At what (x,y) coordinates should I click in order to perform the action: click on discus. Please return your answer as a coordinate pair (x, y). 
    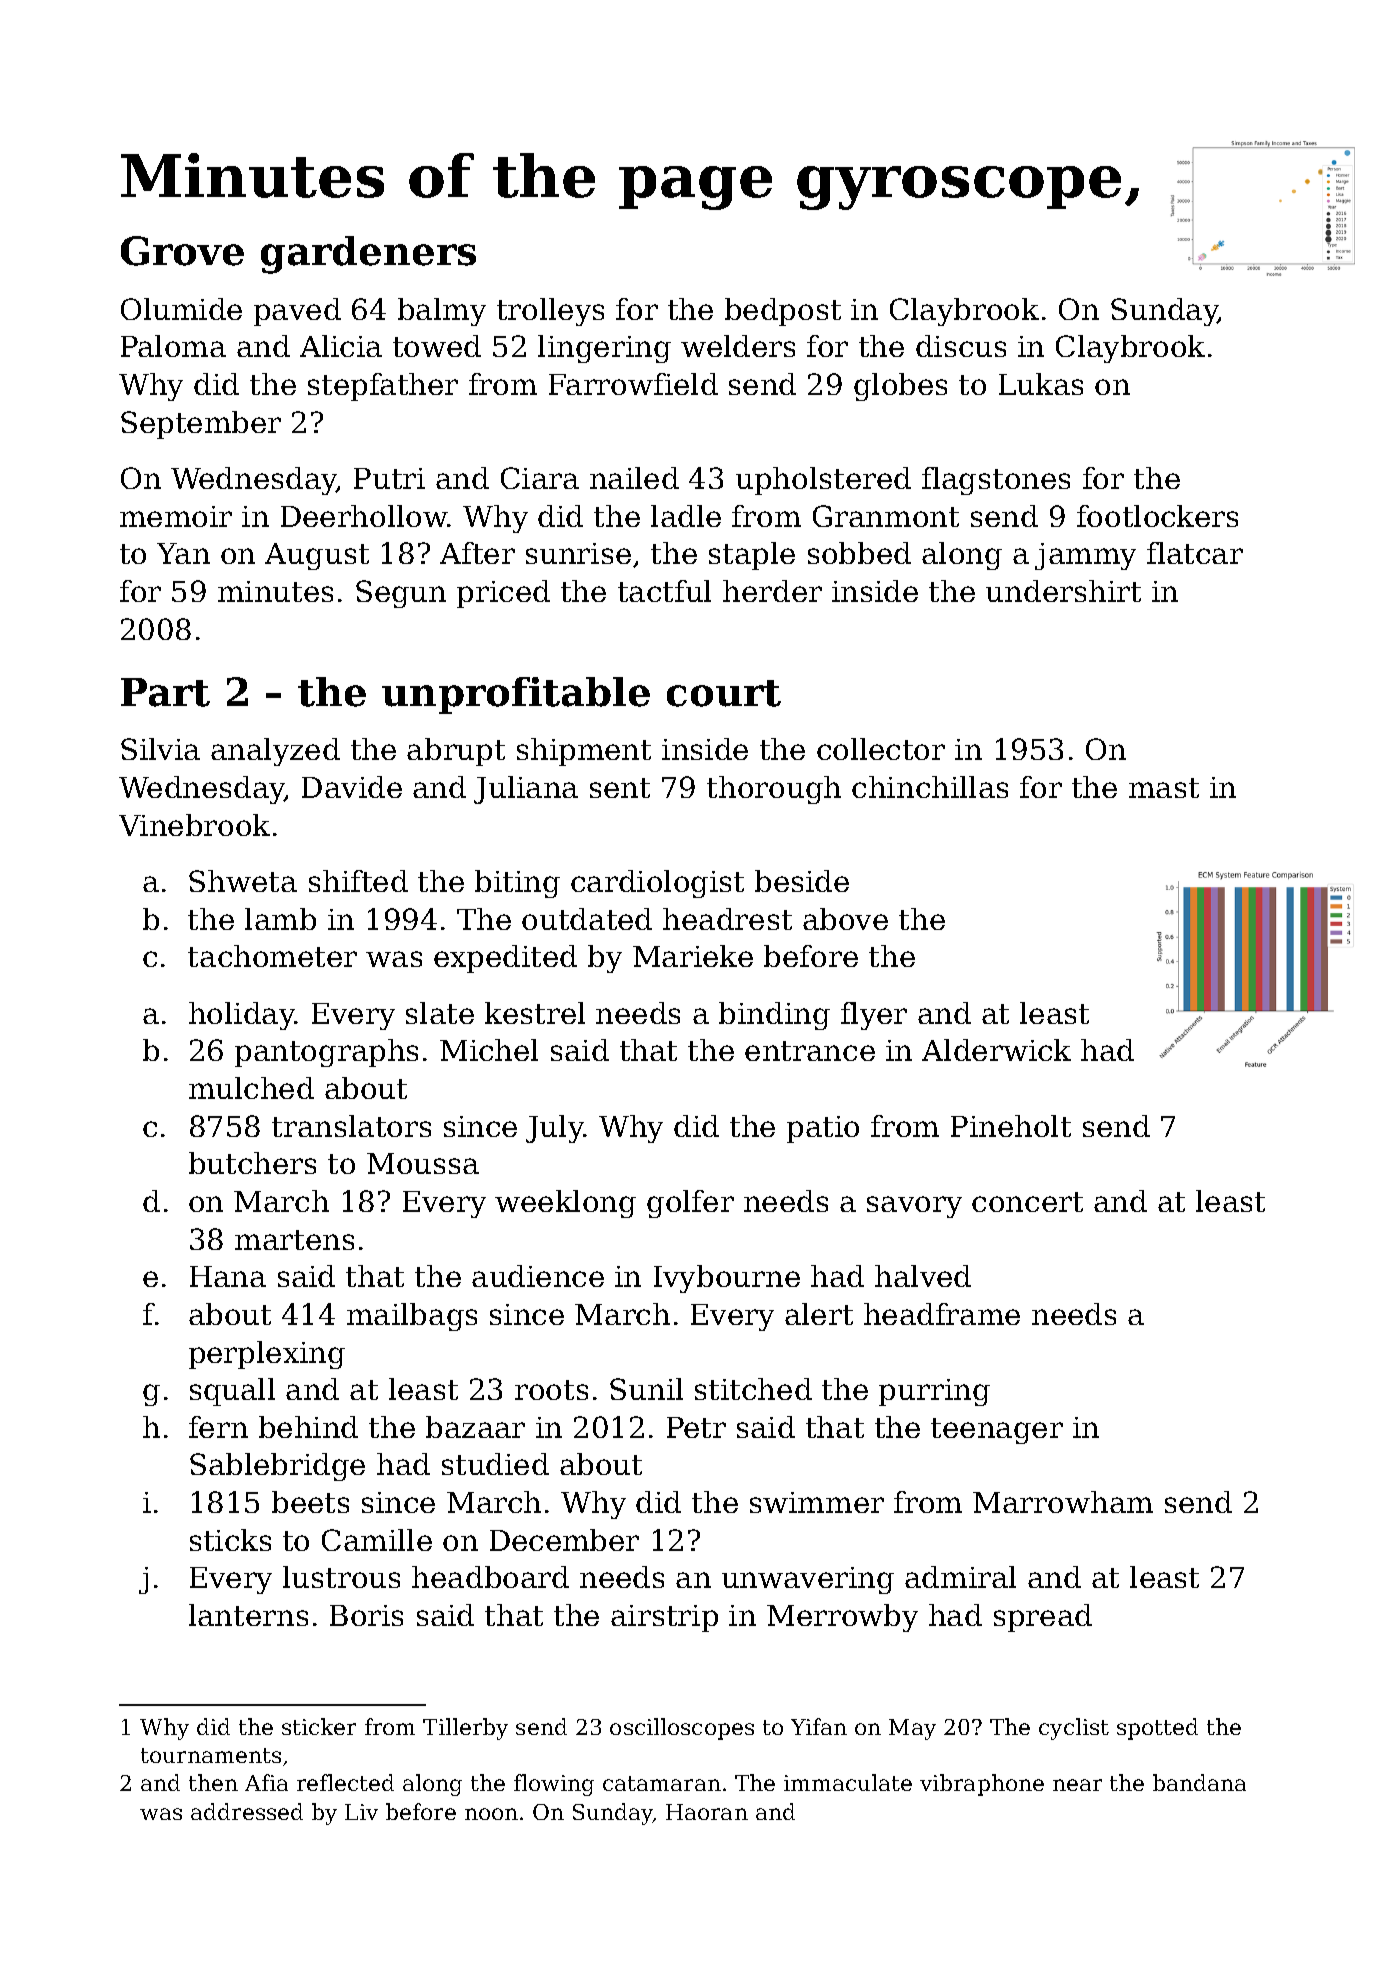
    Looking at the image, I should click on (961, 346).
